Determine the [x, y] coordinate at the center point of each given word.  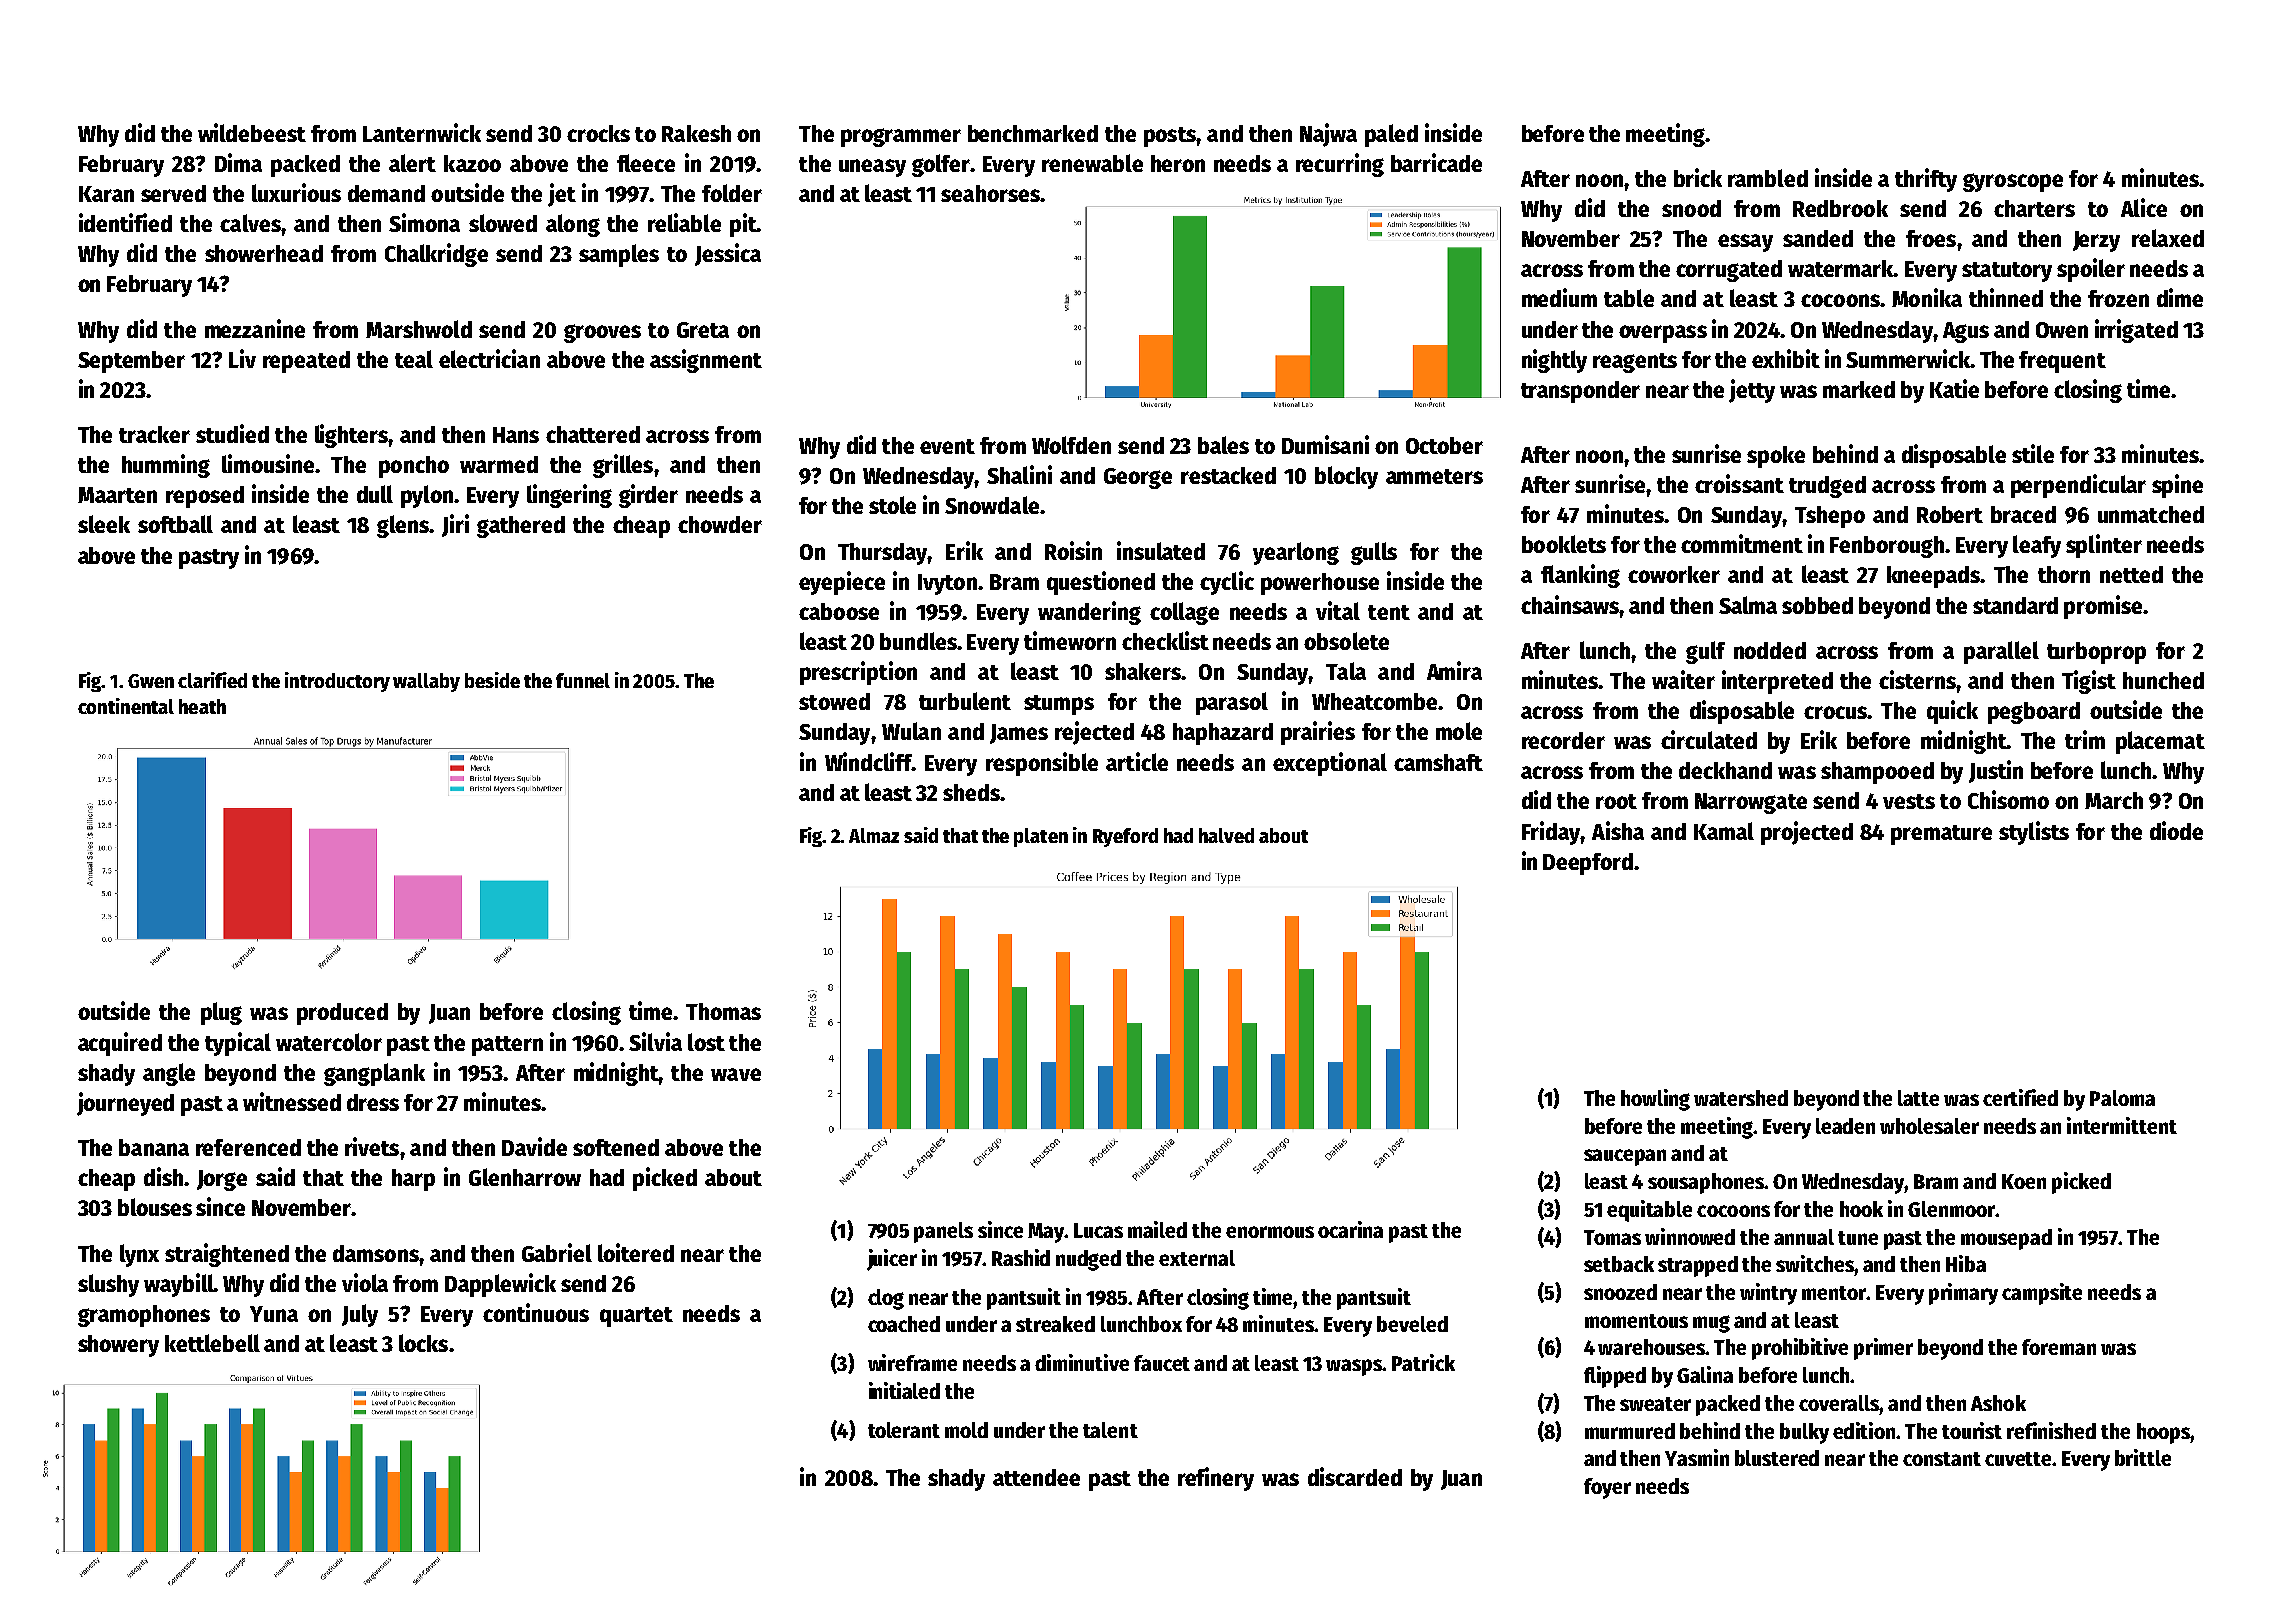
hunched [2163, 680]
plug [221, 1013]
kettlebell [212, 1343]
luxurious [296, 192]
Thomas [723, 1011]
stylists [2034, 833]
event [947, 446]
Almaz [874, 835]
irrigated [2136, 331]
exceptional [1330, 764]
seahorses [990, 193]
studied [232, 433]
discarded [1355, 1476]
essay [1745, 243]
